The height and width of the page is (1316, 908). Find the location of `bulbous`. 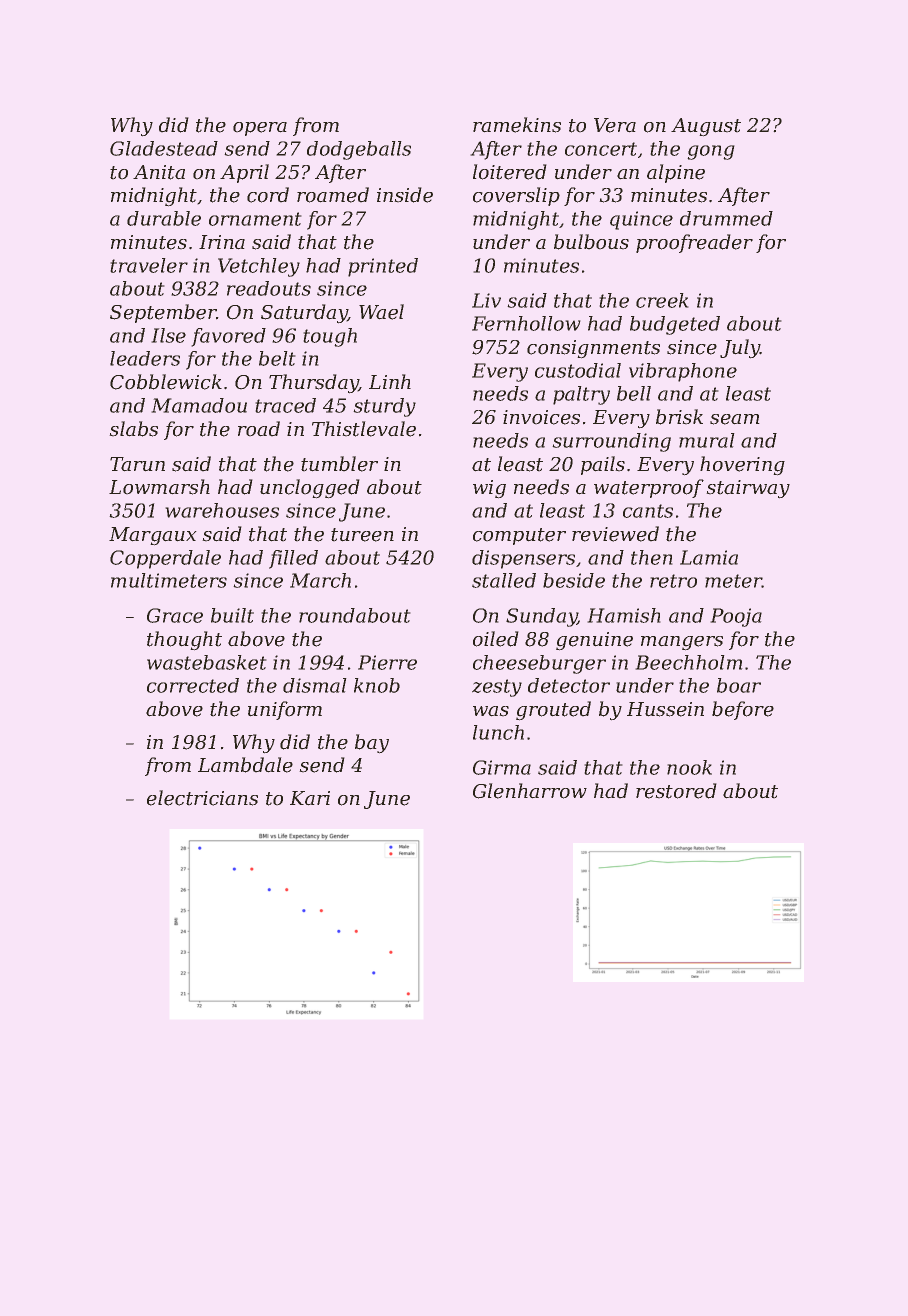

bulbous is located at coordinates (591, 242).
